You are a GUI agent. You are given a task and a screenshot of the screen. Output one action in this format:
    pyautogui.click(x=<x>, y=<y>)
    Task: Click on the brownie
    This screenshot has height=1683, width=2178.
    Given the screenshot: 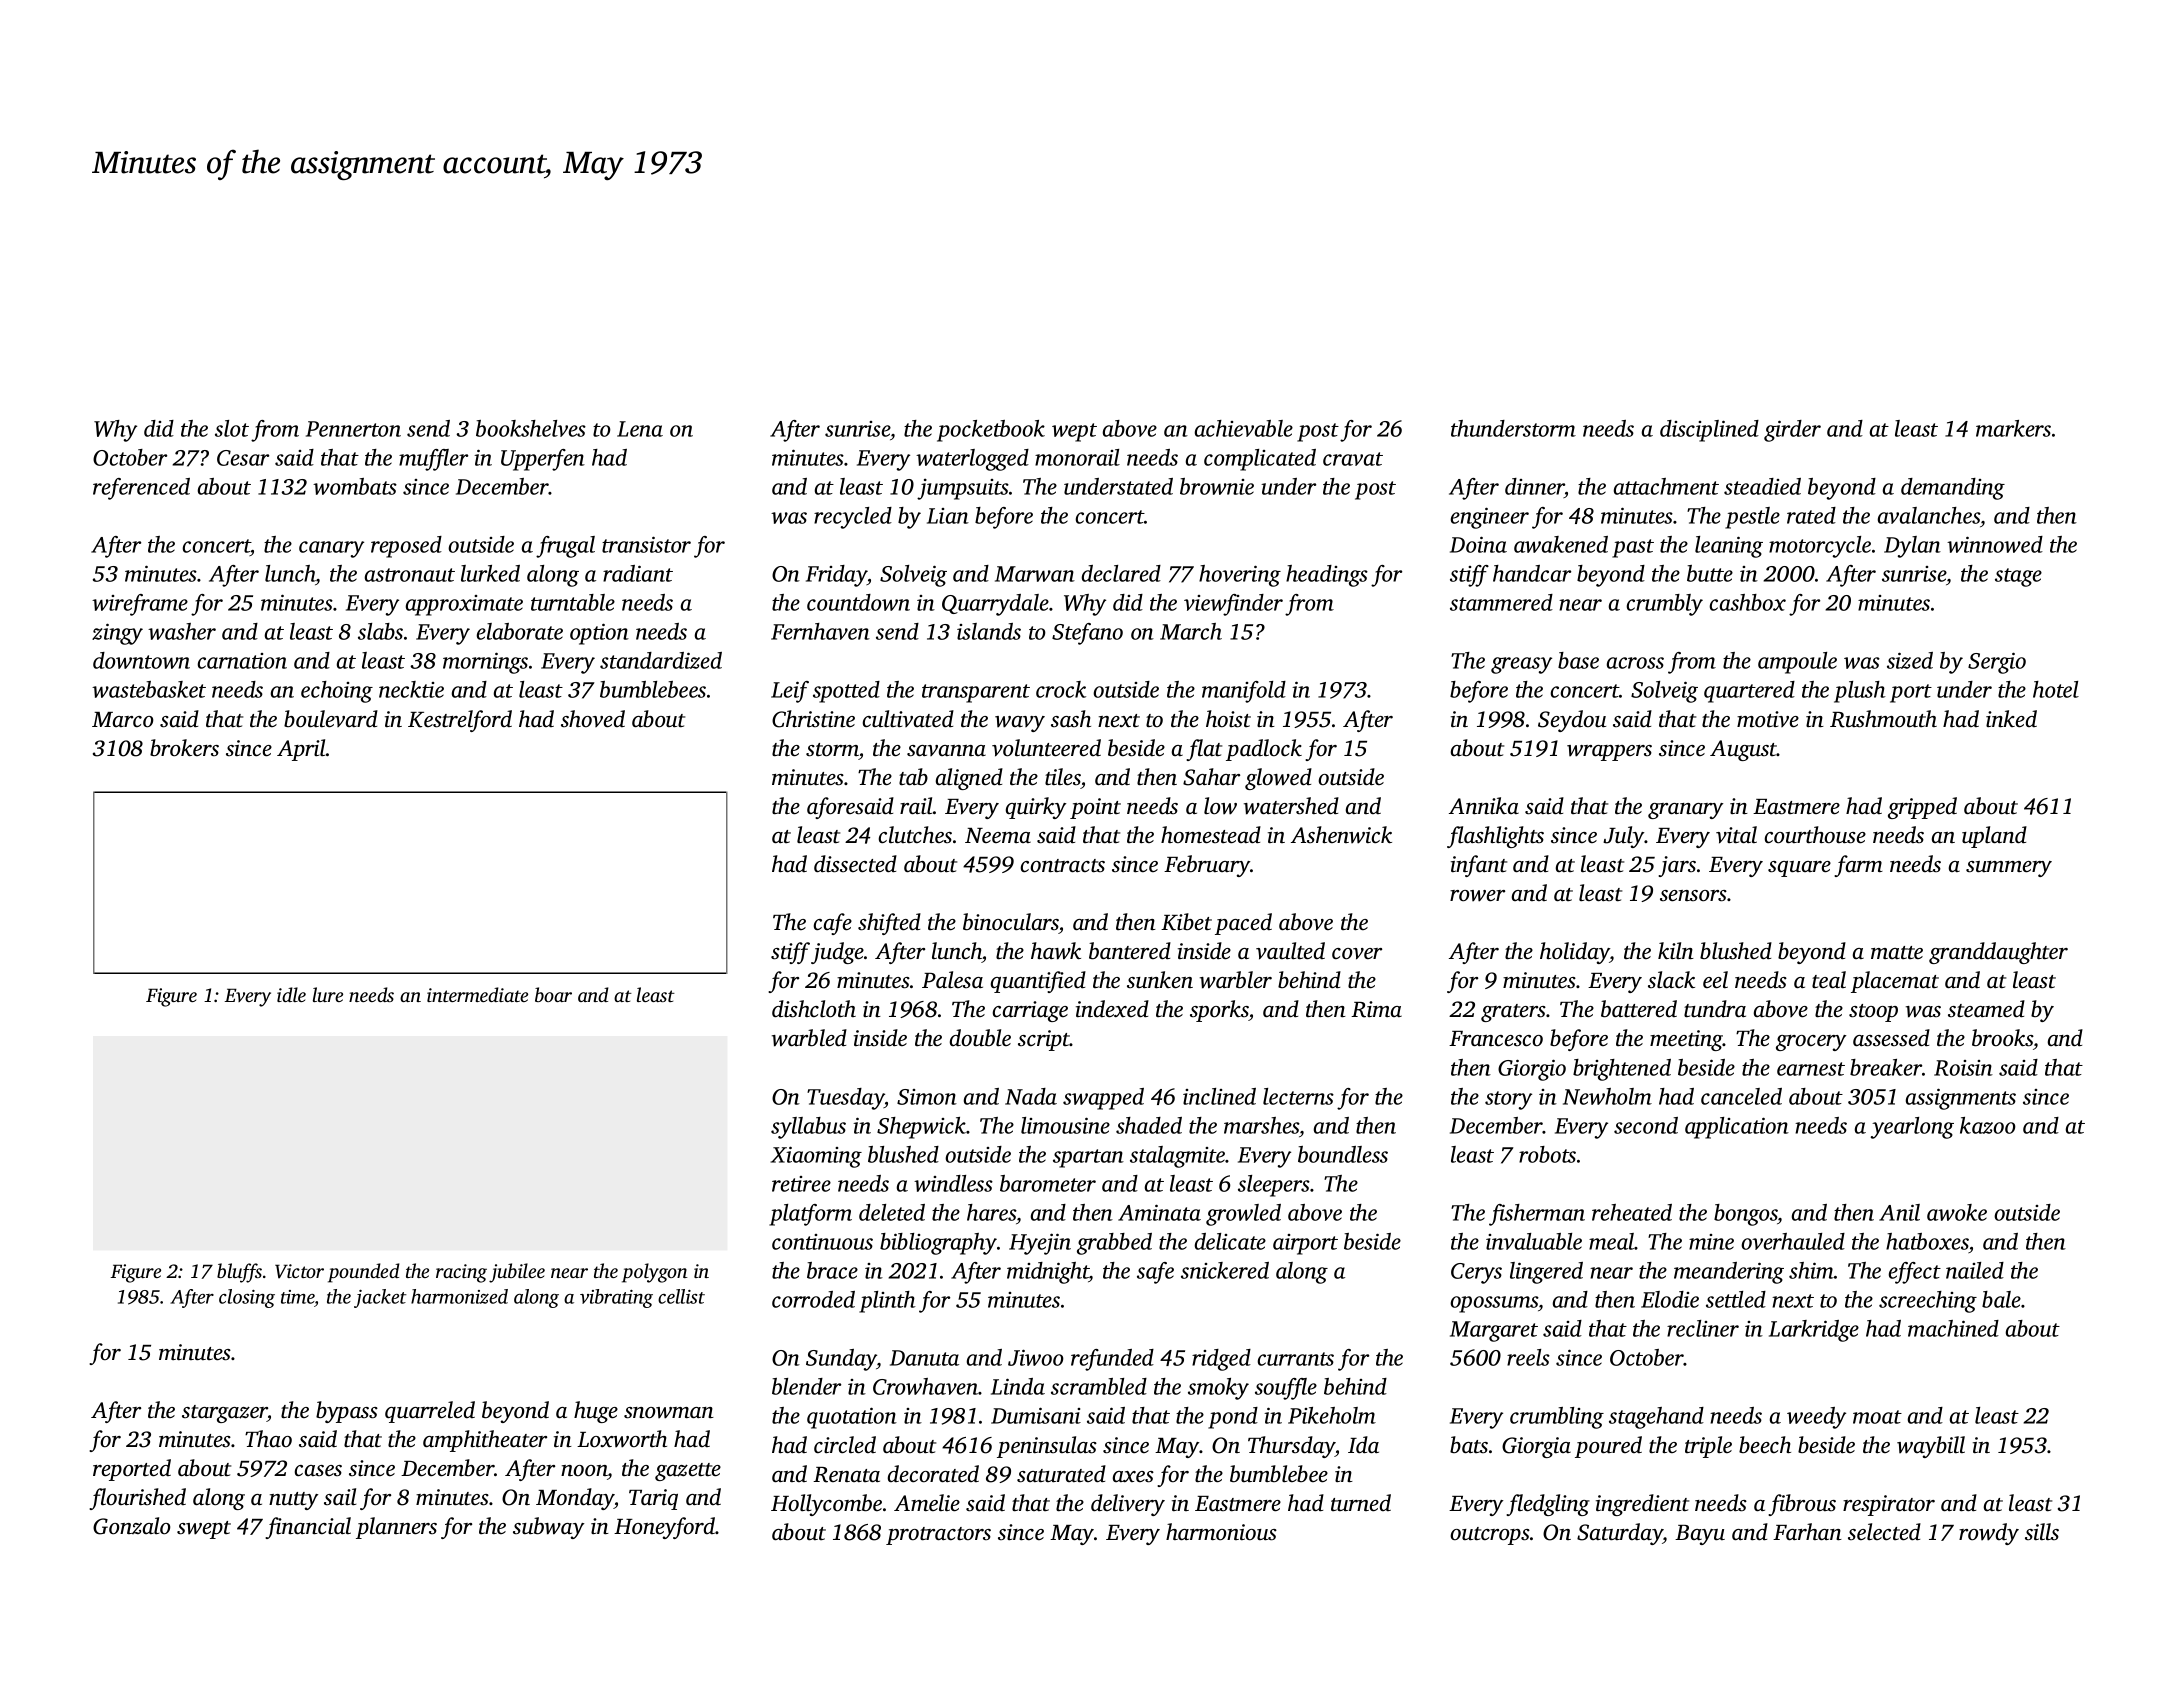 What is the action you would take?
    pyautogui.click(x=1217, y=486)
